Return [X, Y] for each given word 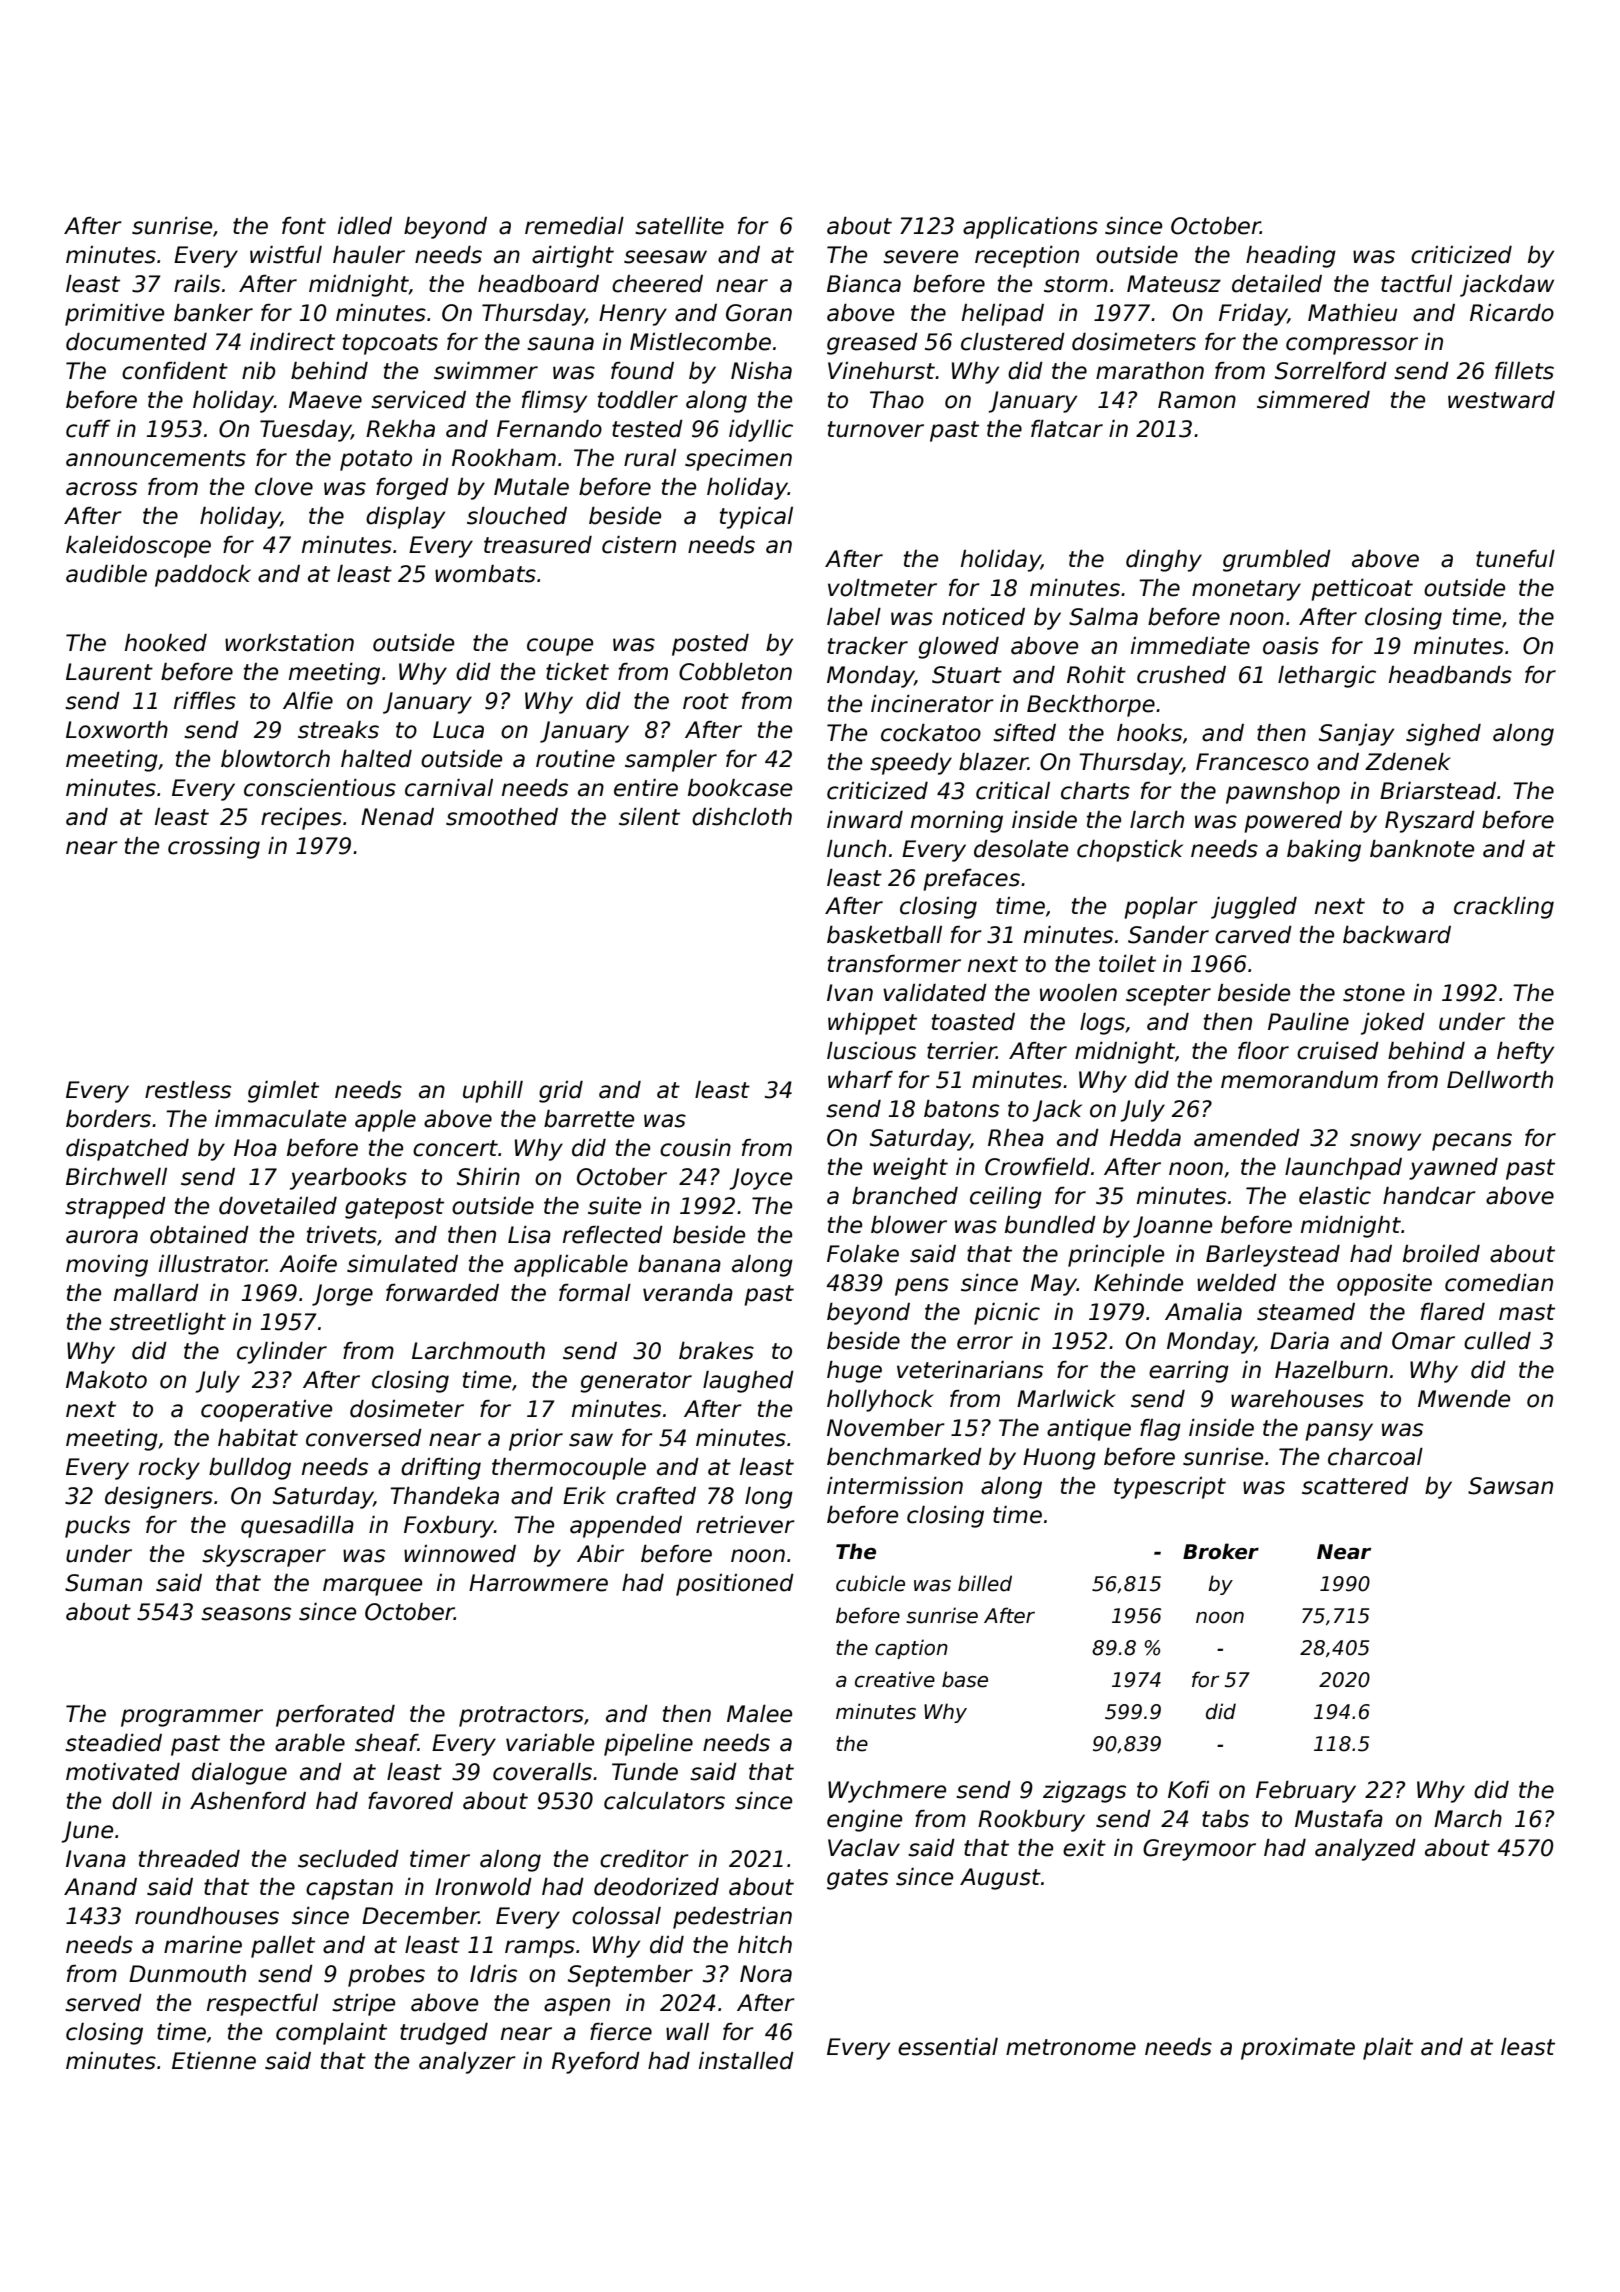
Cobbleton [735, 672]
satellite [679, 226]
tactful [1416, 284]
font [304, 226]
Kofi [1188, 1790]
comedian [1499, 1283]
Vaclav [864, 1848]
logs [1102, 1024]
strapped [115, 1208]
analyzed [1365, 1850]
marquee [372, 1587]
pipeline [648, 1745]
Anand [100, 1887]
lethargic [1327, 677]
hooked [166, 643]
